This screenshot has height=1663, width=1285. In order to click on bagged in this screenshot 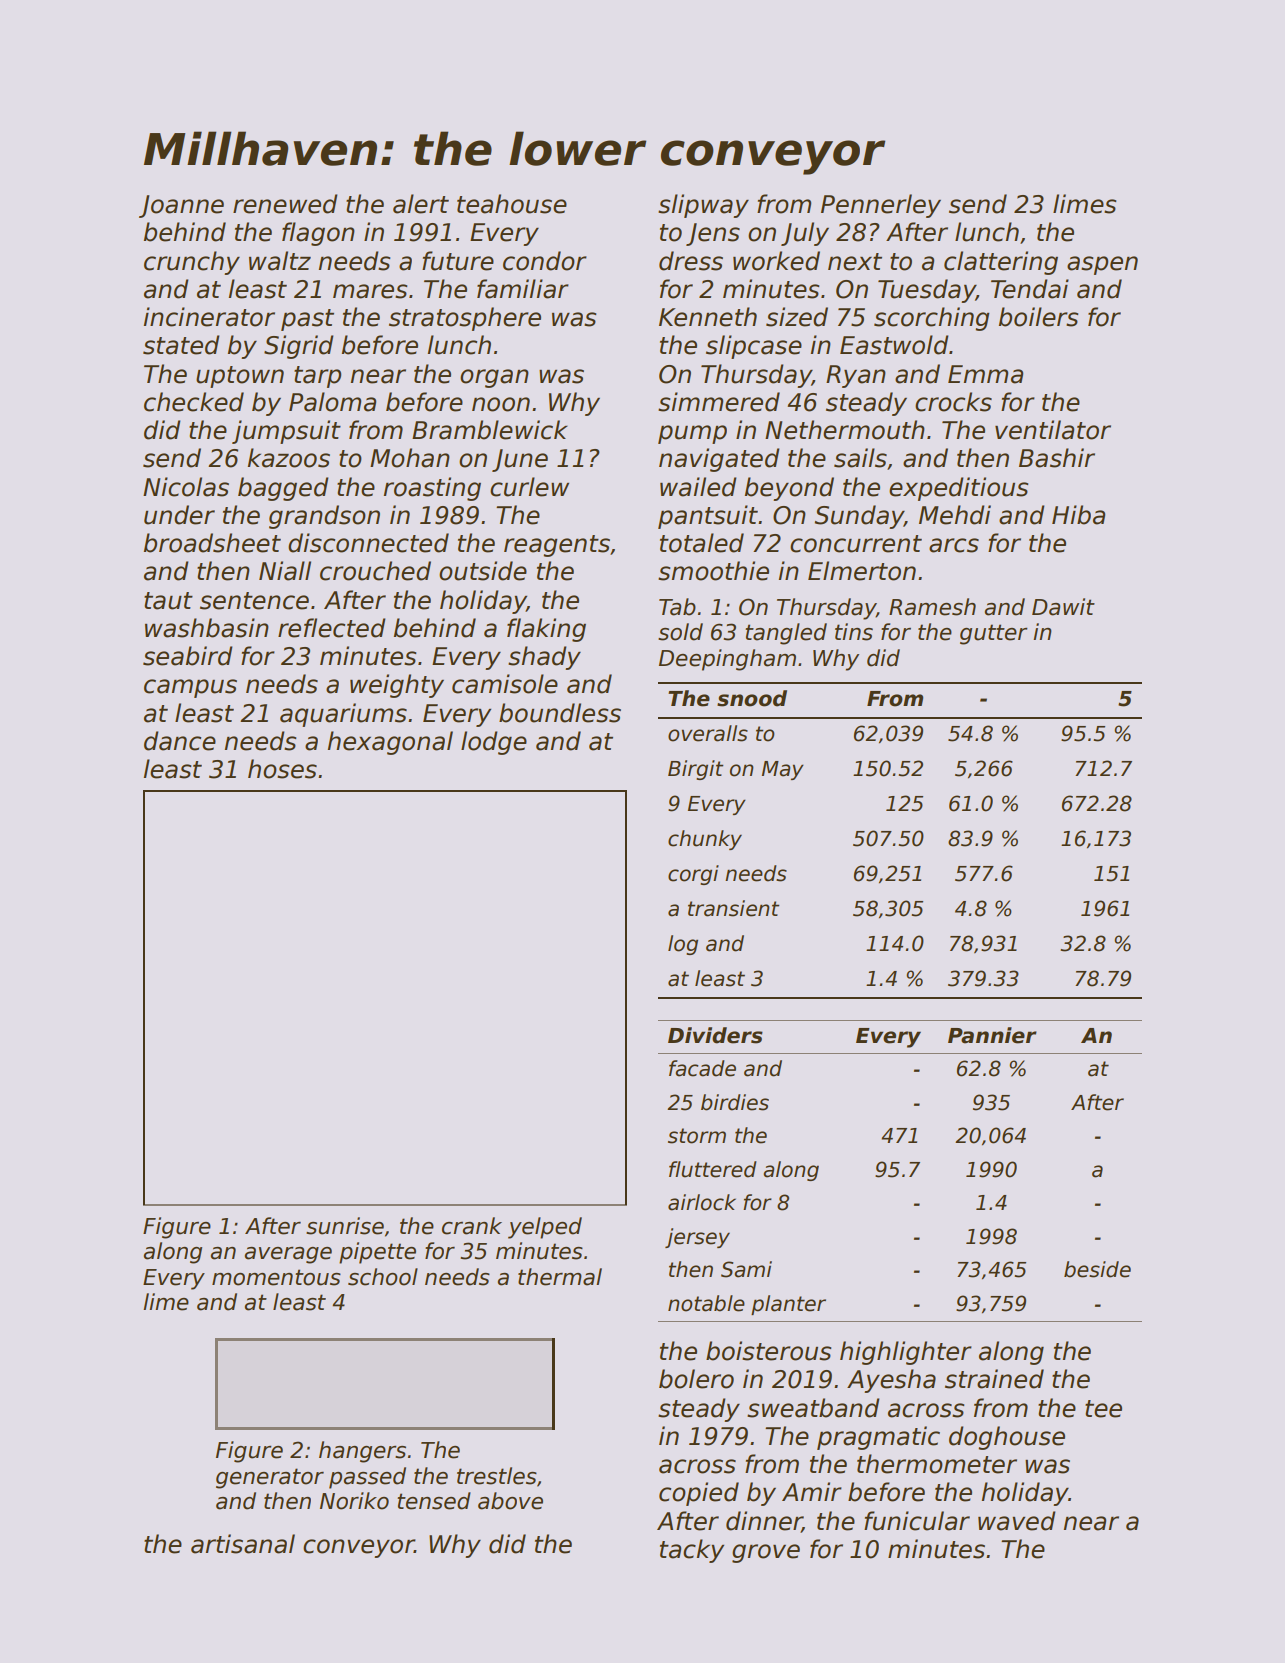, I will do `click(283, 489)`.
